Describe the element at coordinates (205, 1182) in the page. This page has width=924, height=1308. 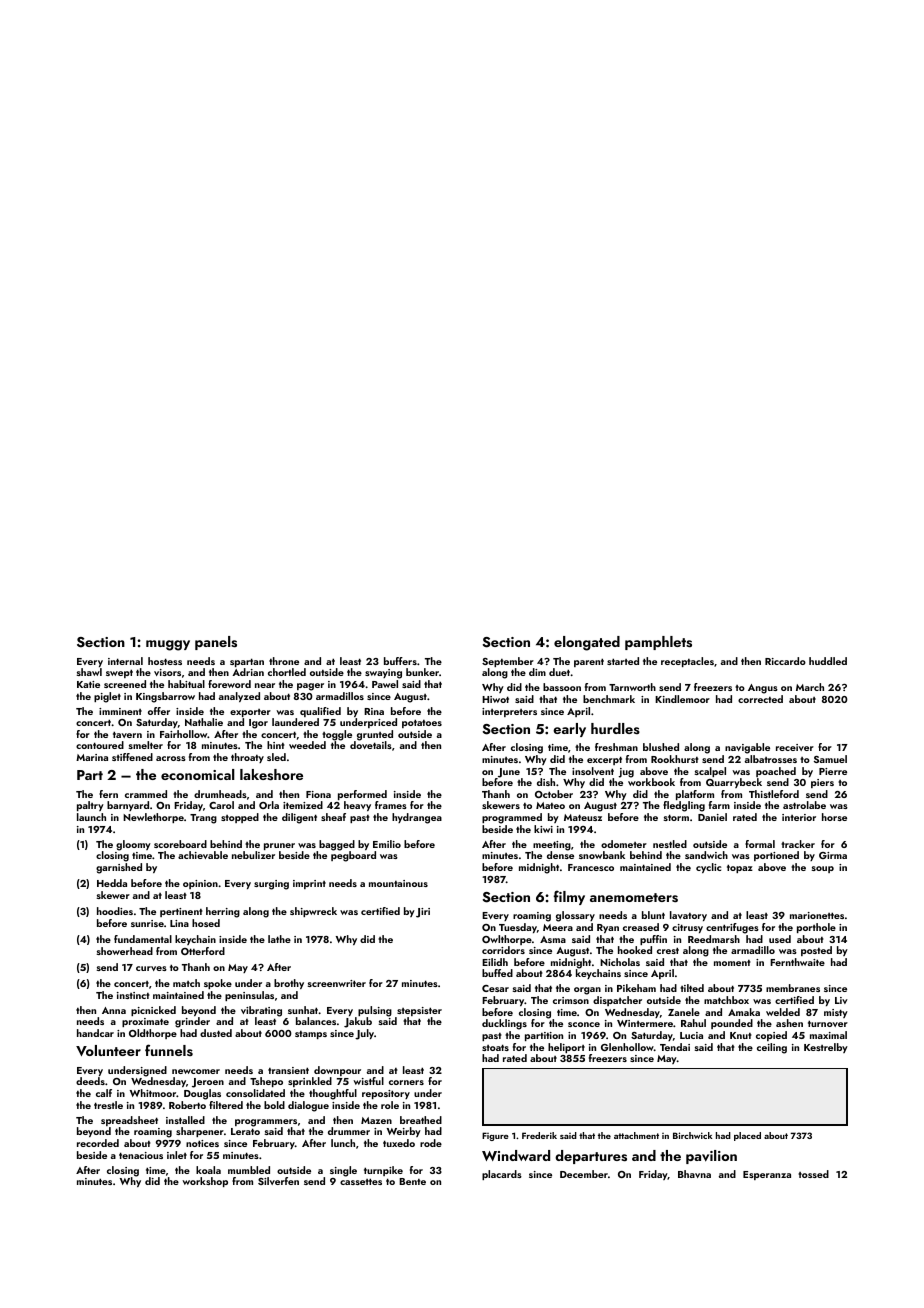
I see `workshop` at that location.
